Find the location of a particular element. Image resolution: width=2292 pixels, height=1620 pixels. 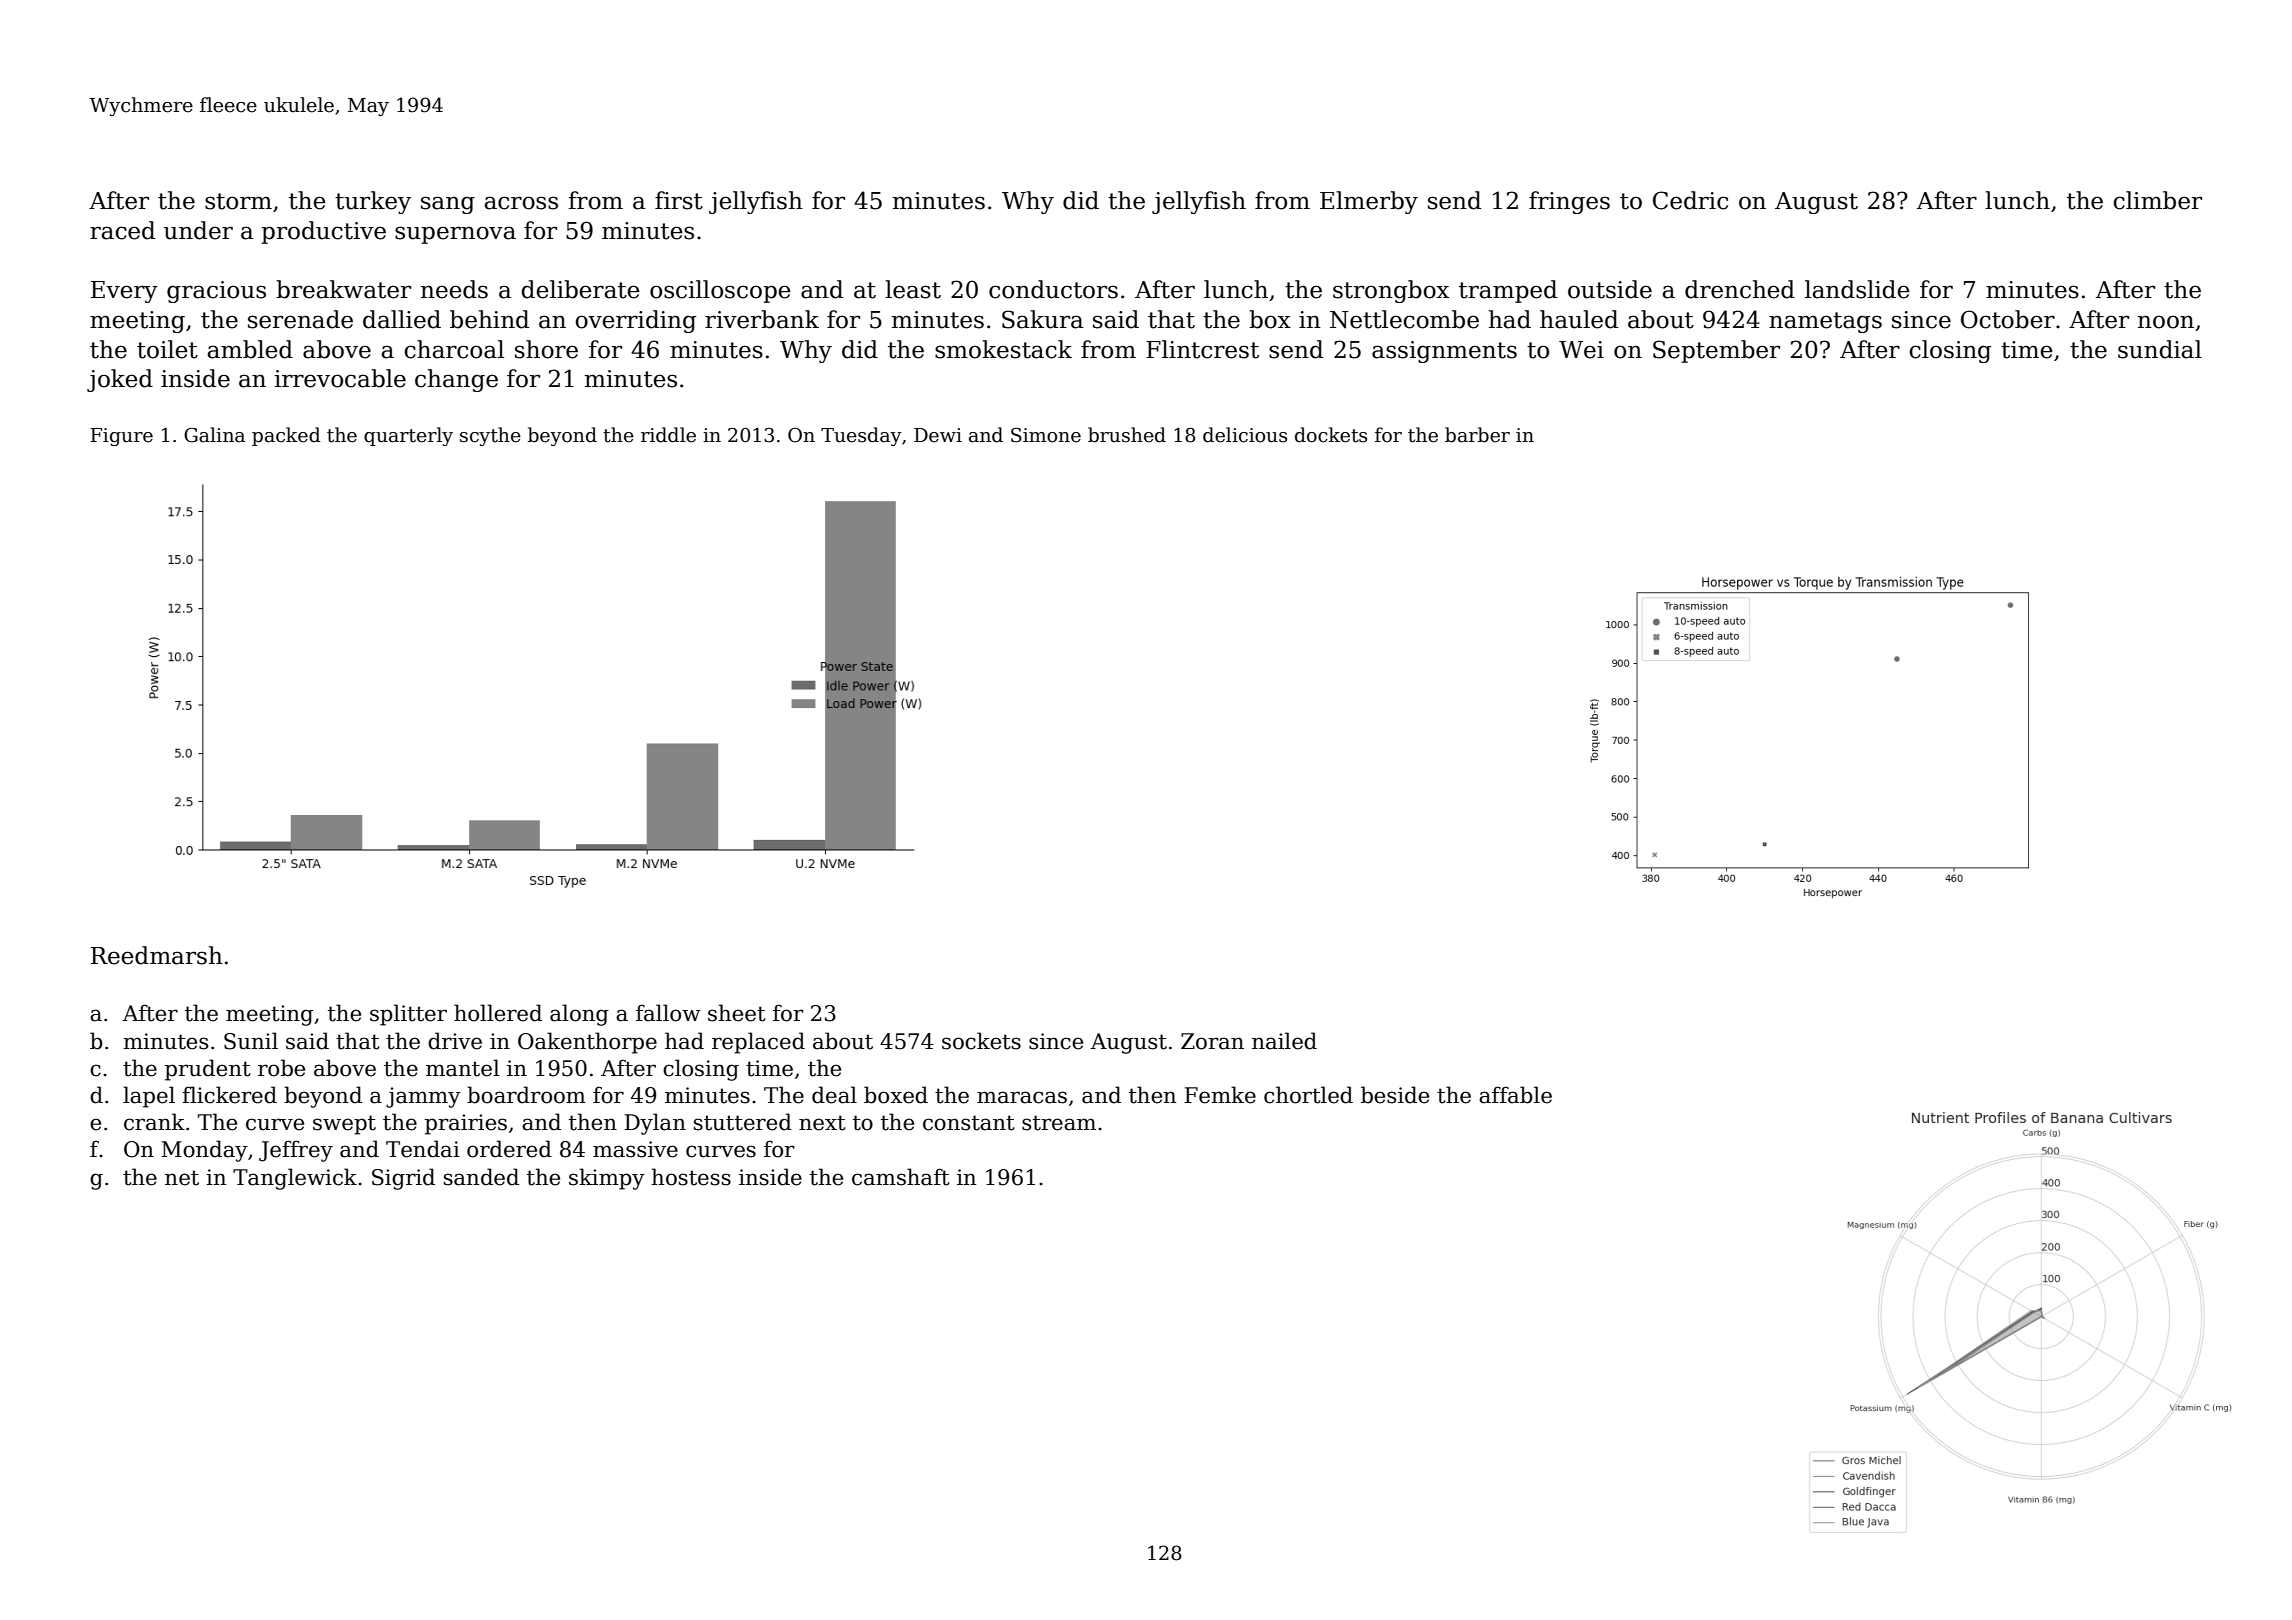

Elmerby is located at coordinates (1369, 202).
